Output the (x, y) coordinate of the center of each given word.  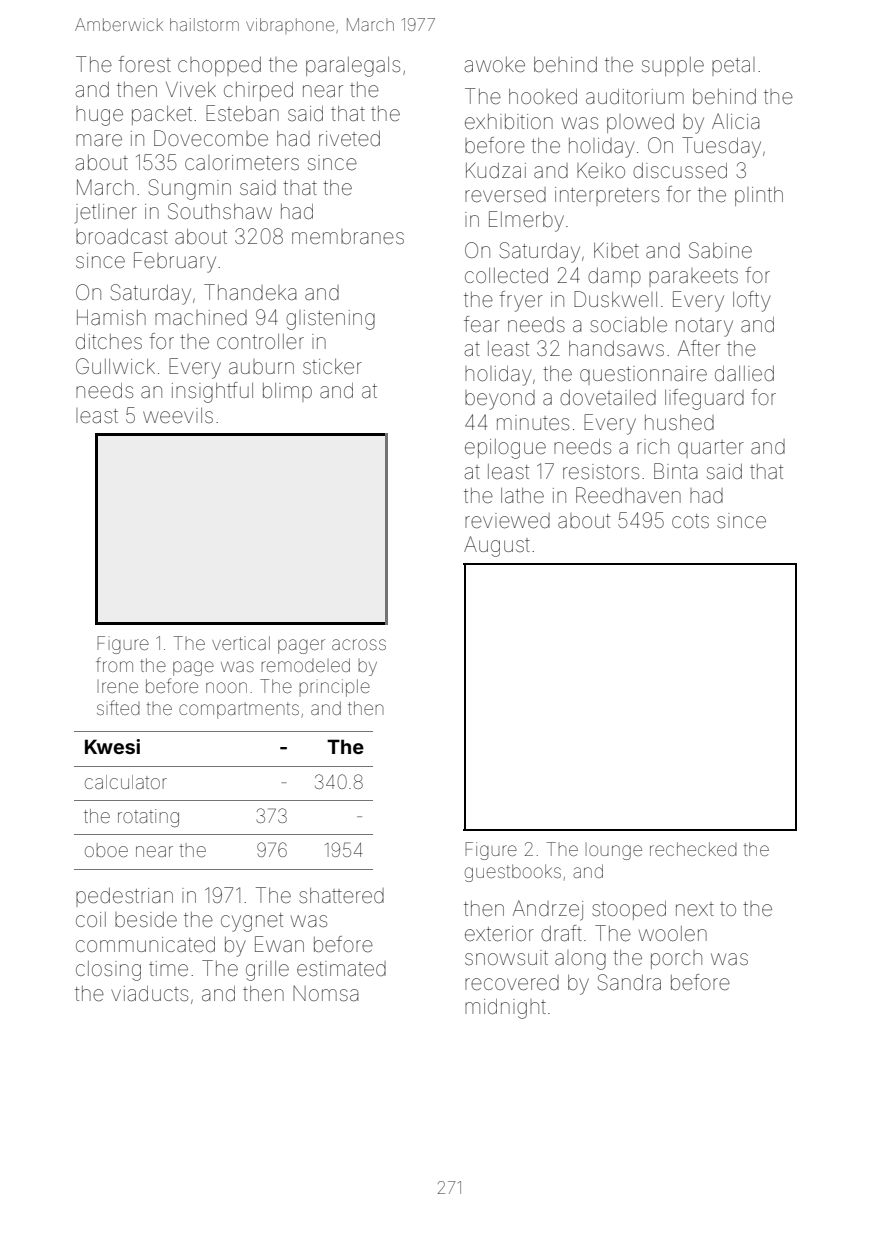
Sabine (720, 250)
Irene (118, 686)
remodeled (305, 665)
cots (690, 521)
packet (162, 115)
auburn (261, 366)
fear (482, 324)
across (359, 644)
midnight (505, 1009)
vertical (241, 643)
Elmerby (526, 221)
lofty (751, 301)
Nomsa (325, 994)
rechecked (693, 849)
